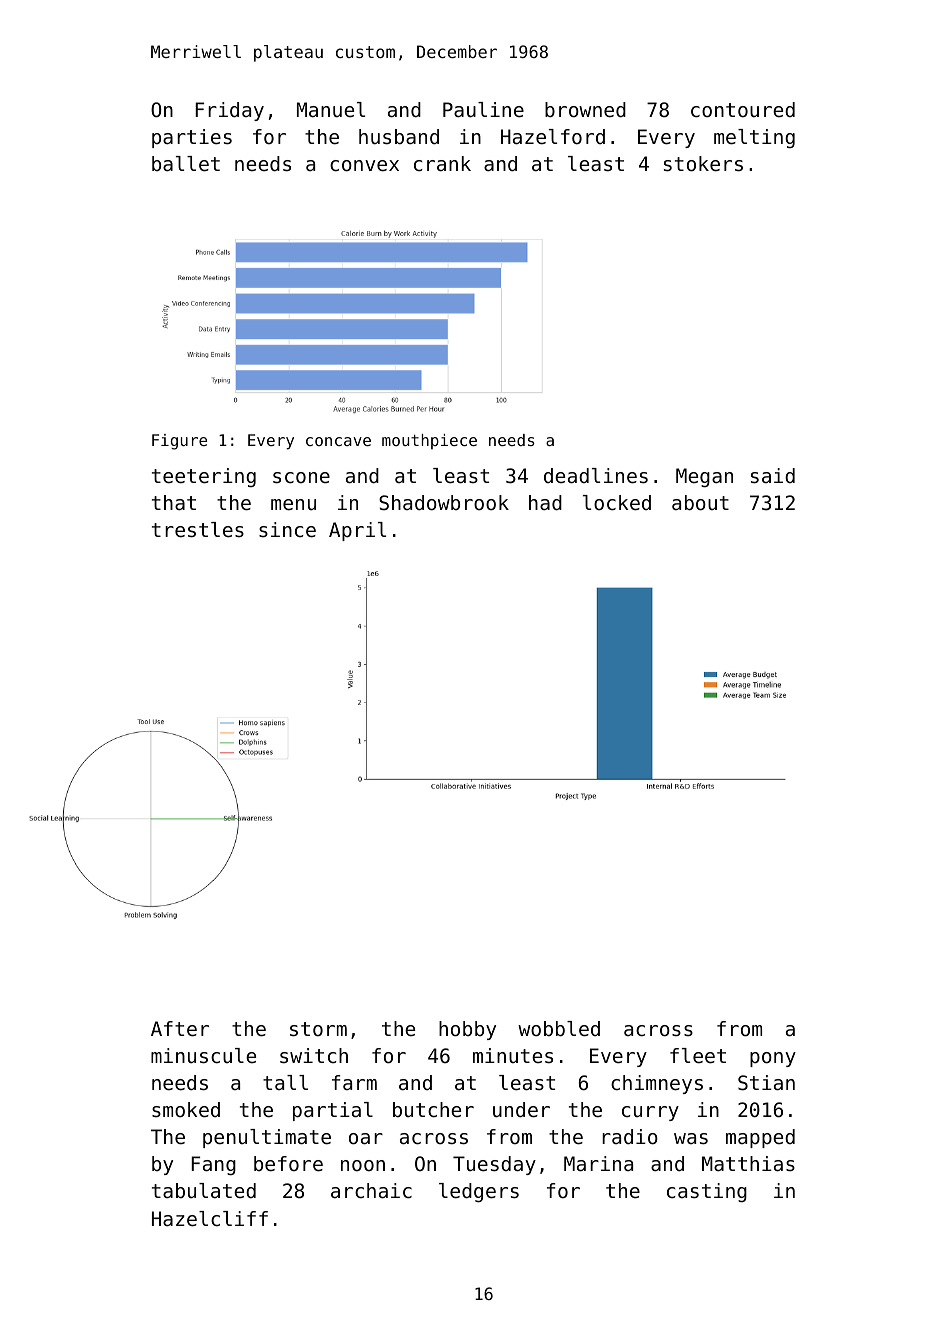 Image resolution: width=947 pixels, height=1344 pixels. Describe the element at coordinates (700, 503) in the document. I see `about` at that location.
